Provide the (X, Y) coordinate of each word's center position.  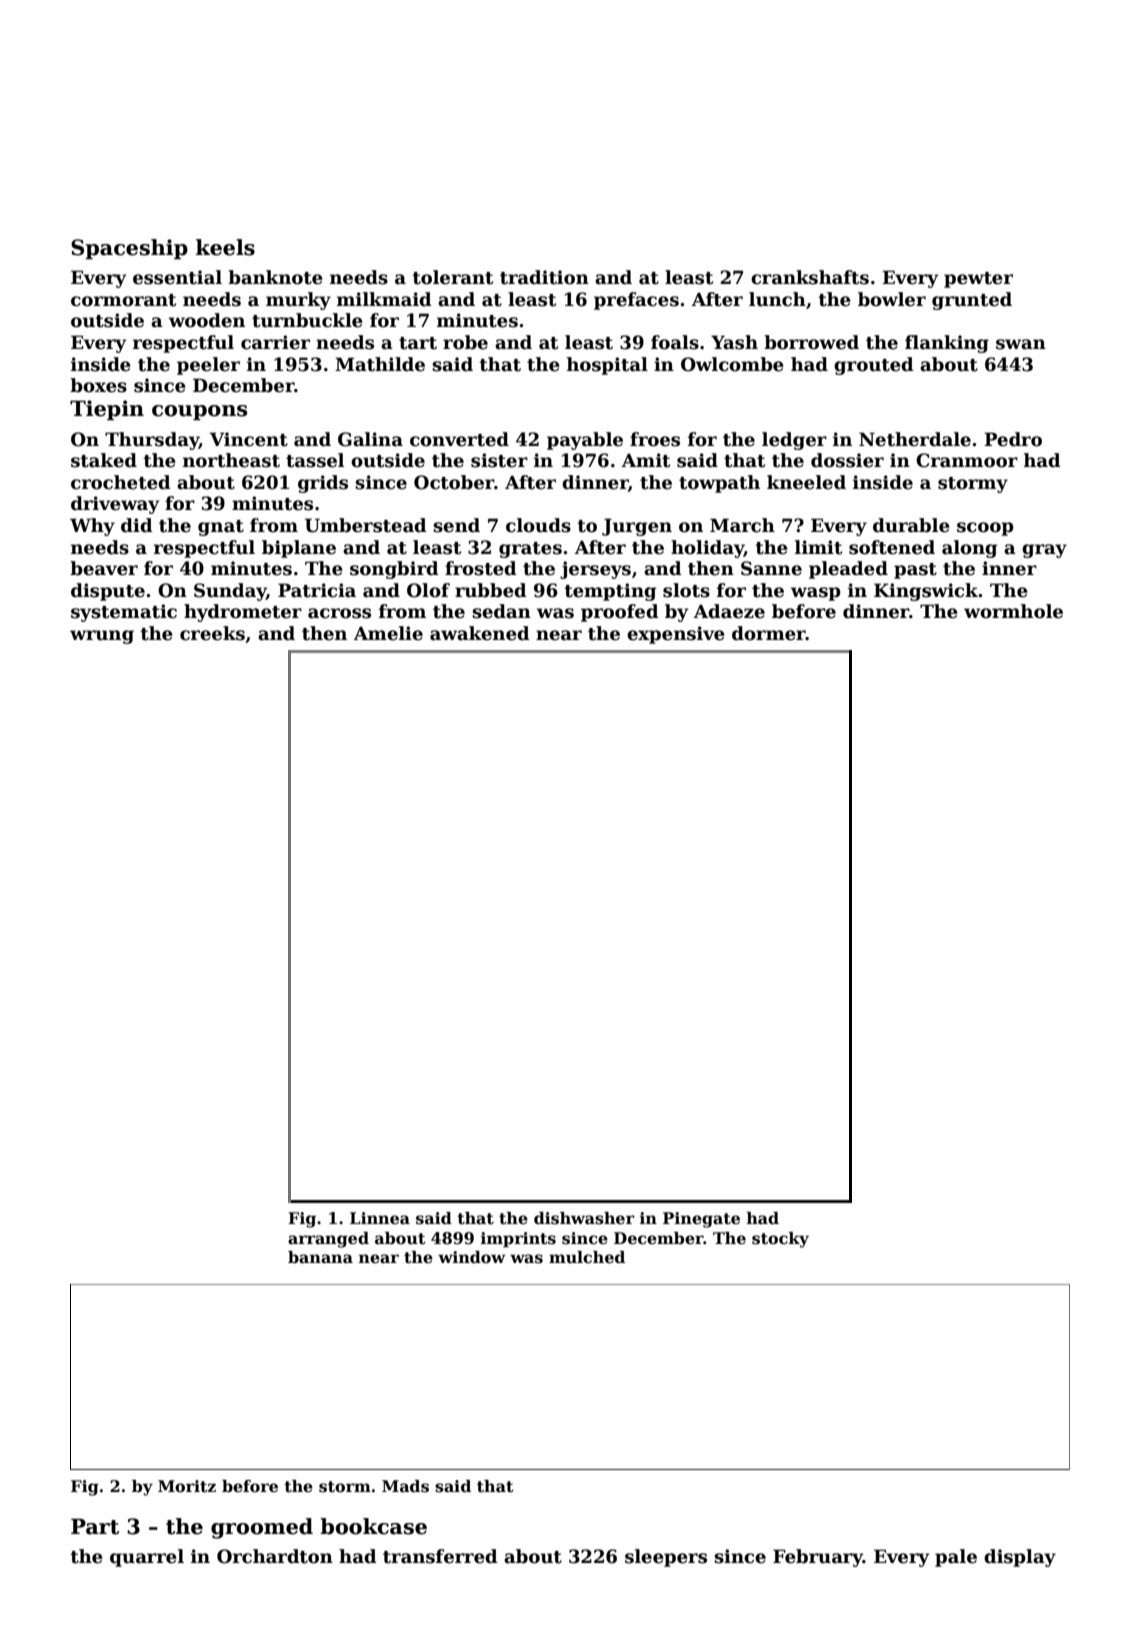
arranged (328, 1240)
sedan (501, 611)
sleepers (666, 1558)
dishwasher (584, 1218)
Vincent (249, 439)
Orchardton (275, 1556)
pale (956, 1558)
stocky (780, 1240)
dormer (769, 633)
